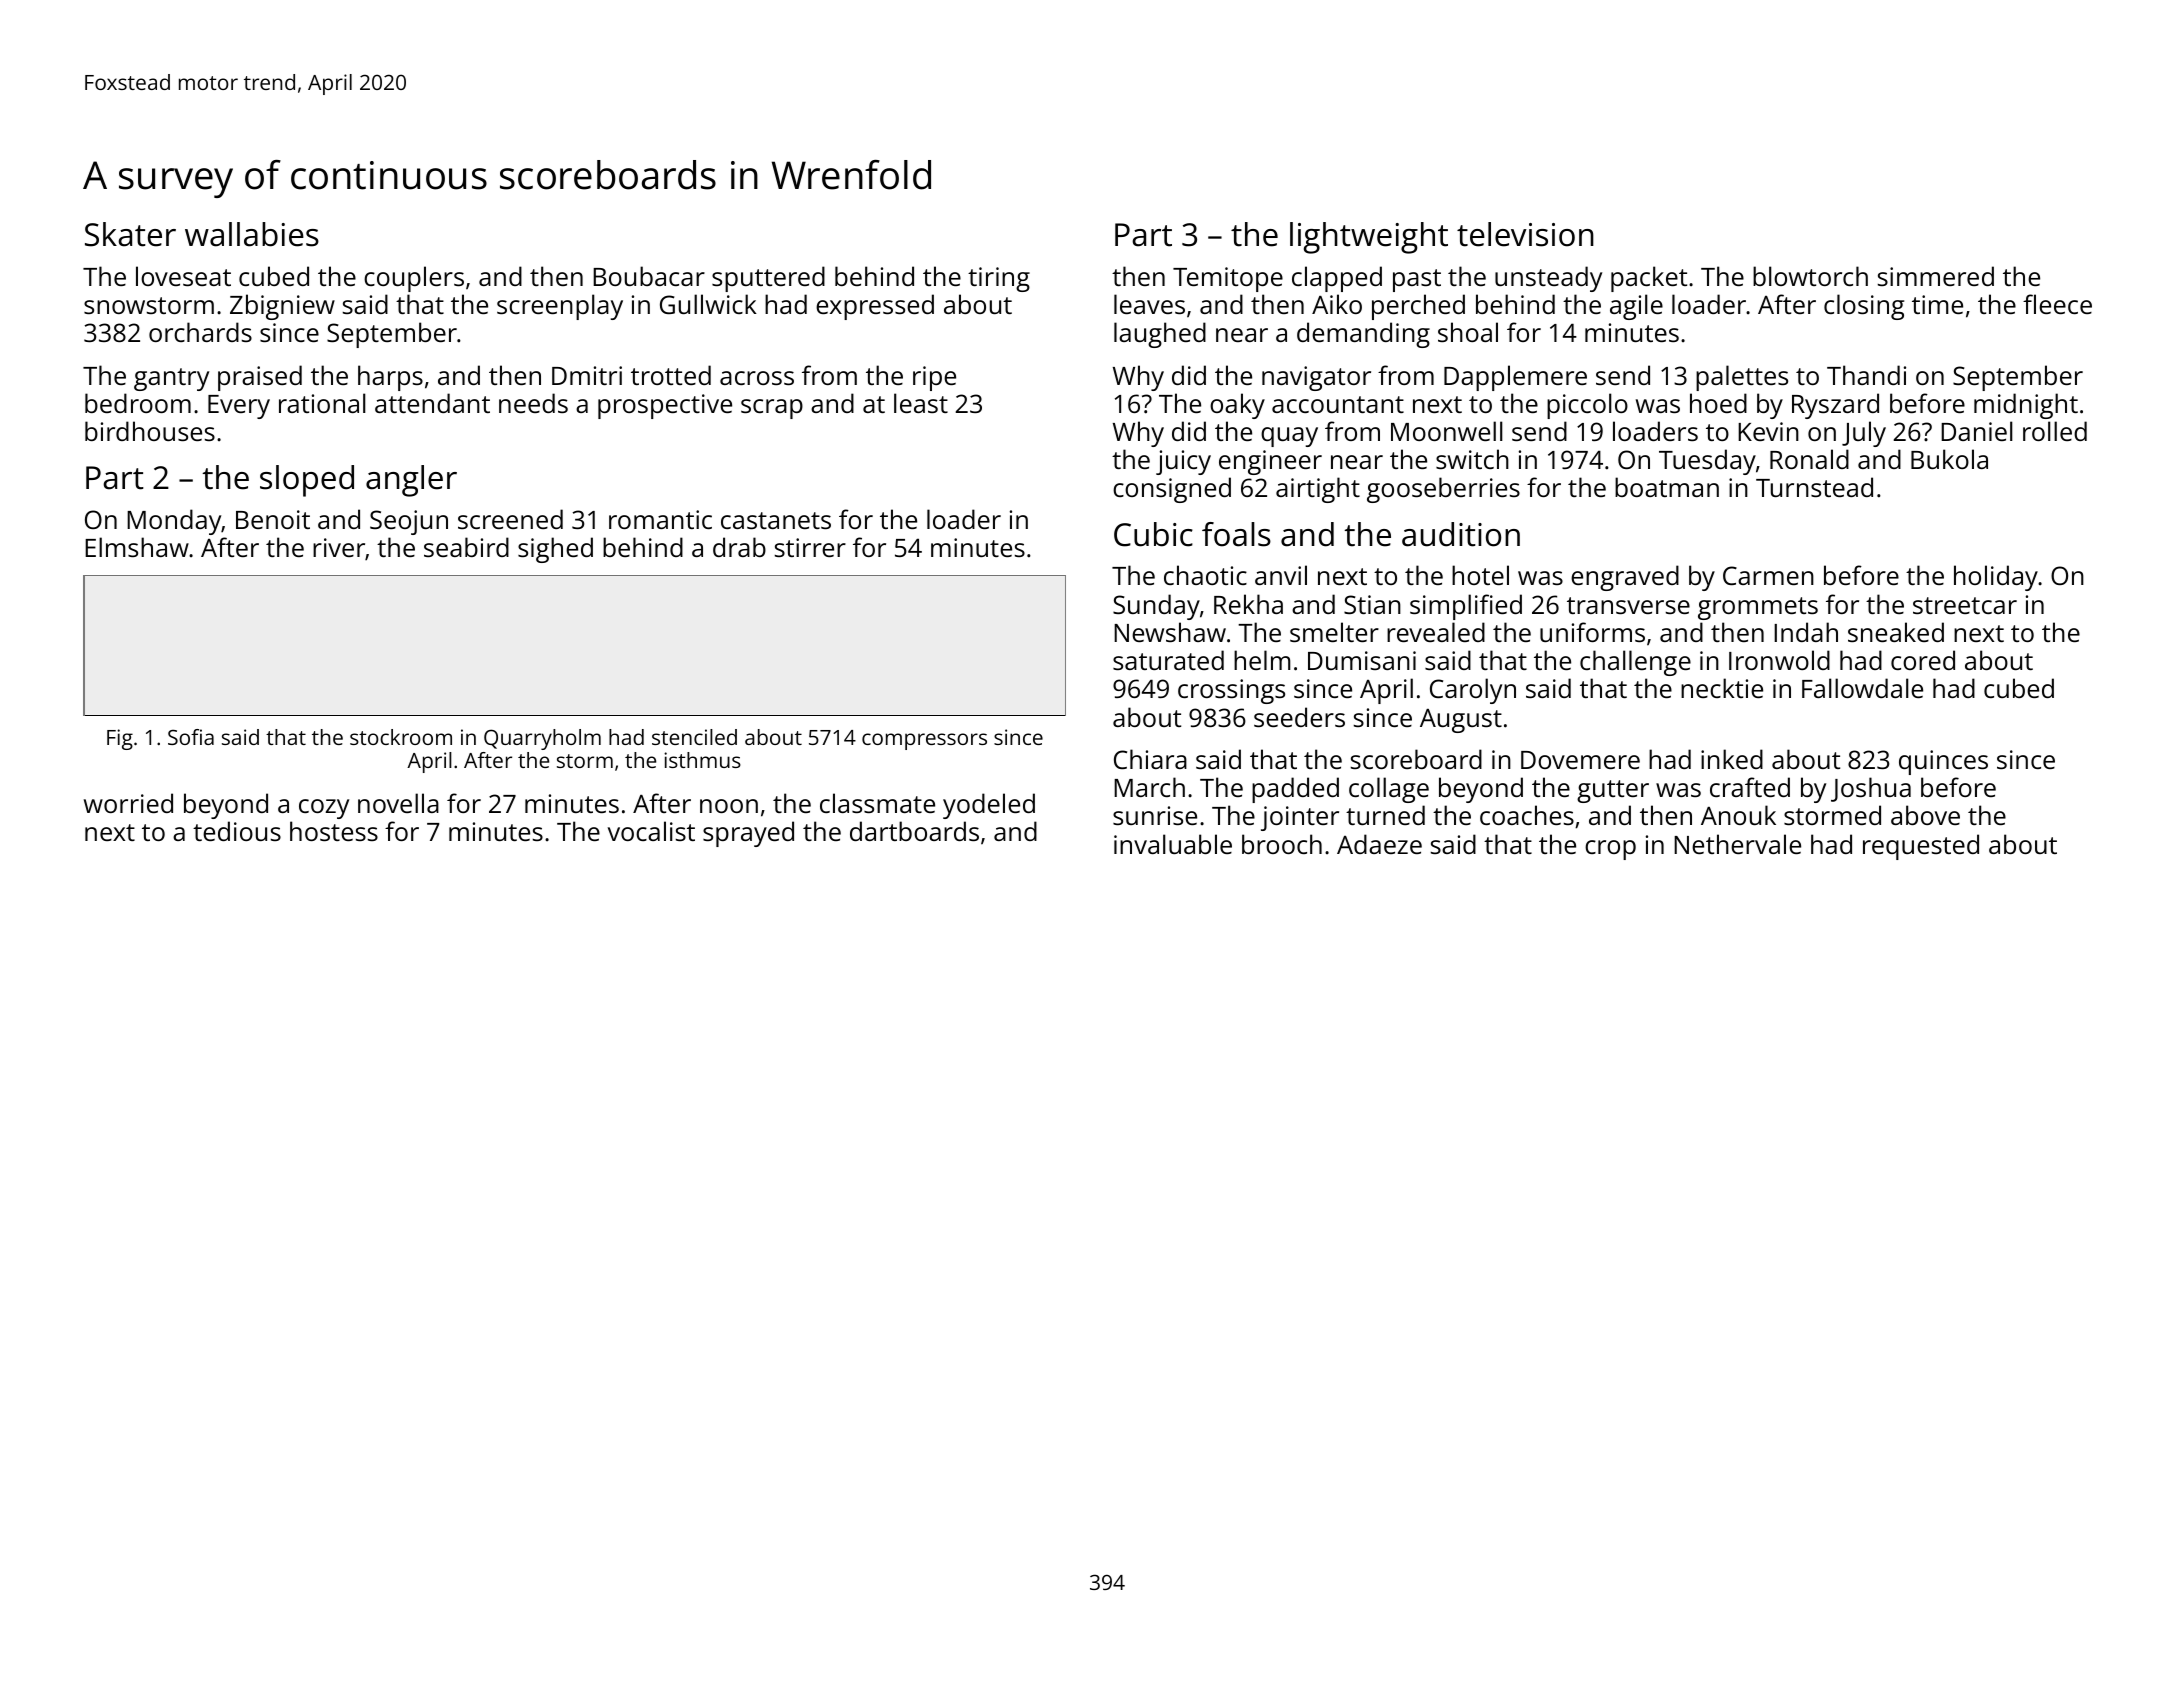 The height and width of the document is (1683, 2178). What do you see at coordinates (138, 403) in the document?
I see `bedroom` at bounding box center [138, 403].
